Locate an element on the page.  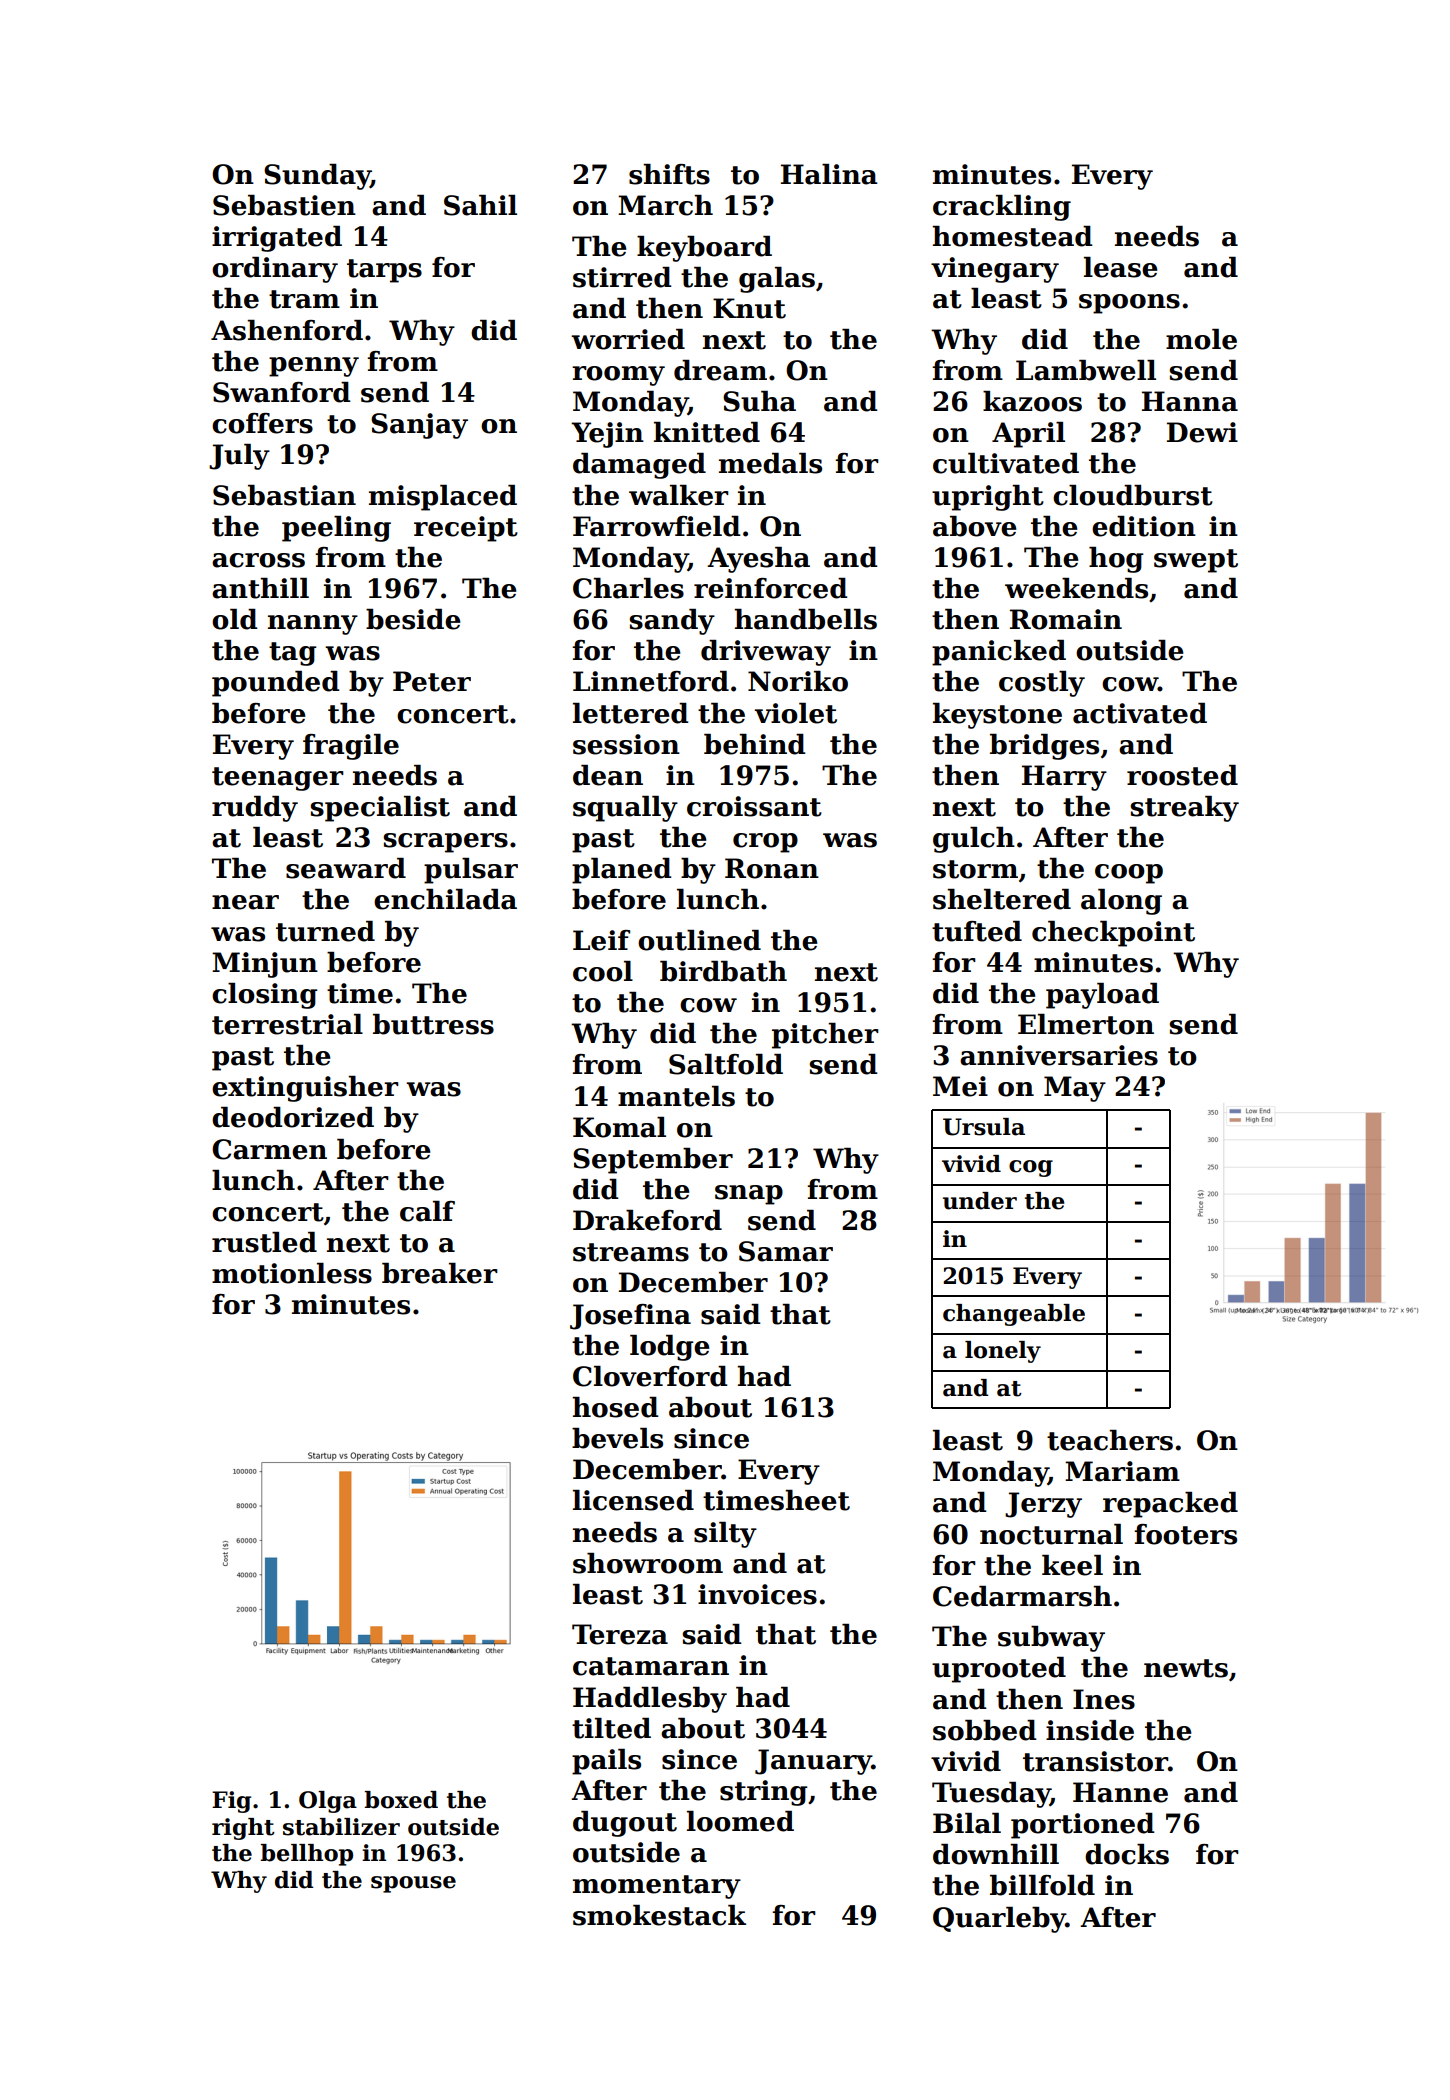
Suha is located at coordinates (759, 401).
